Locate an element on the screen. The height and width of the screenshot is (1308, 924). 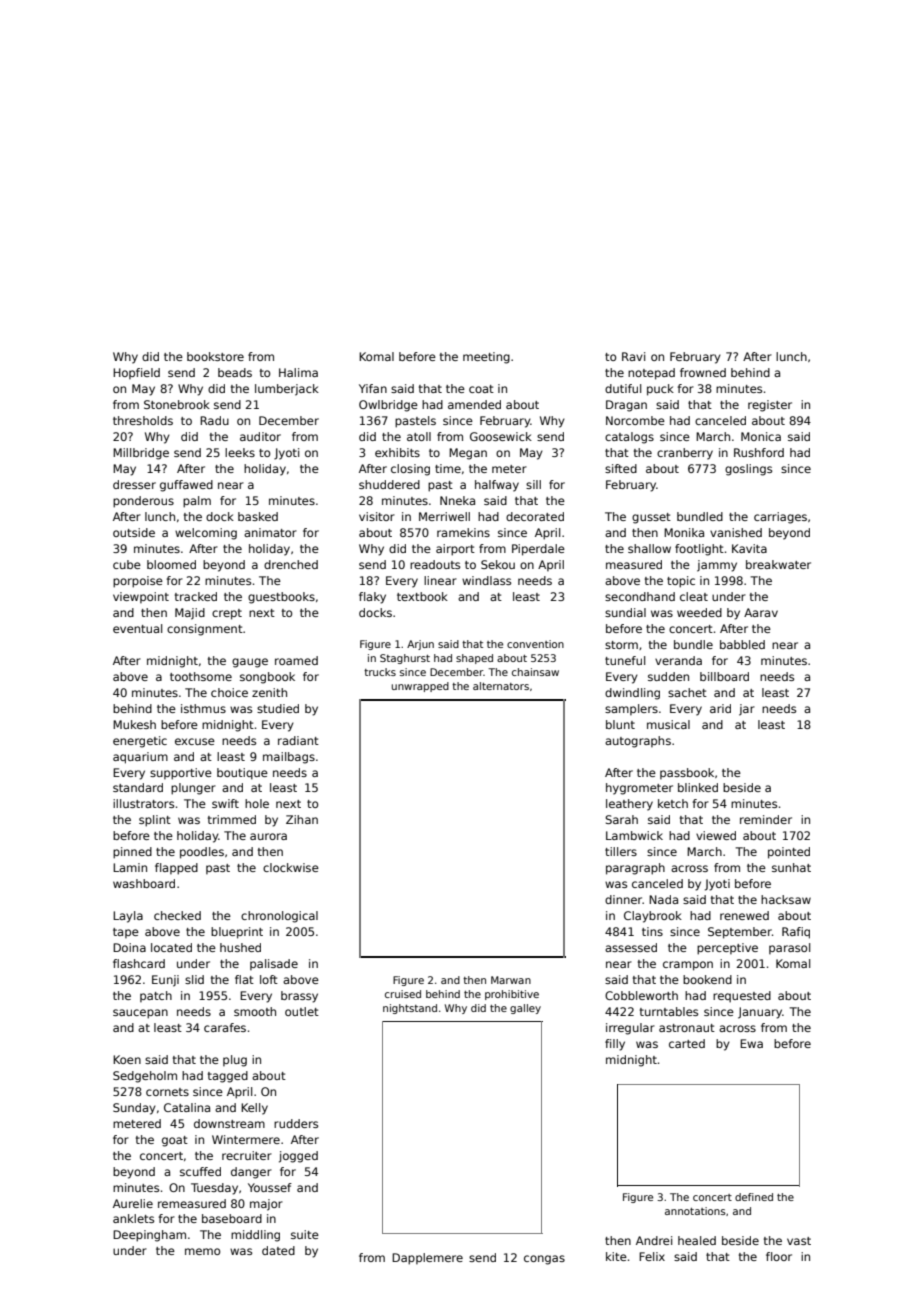
Deepingham is located at coordinates (149, 1236).
